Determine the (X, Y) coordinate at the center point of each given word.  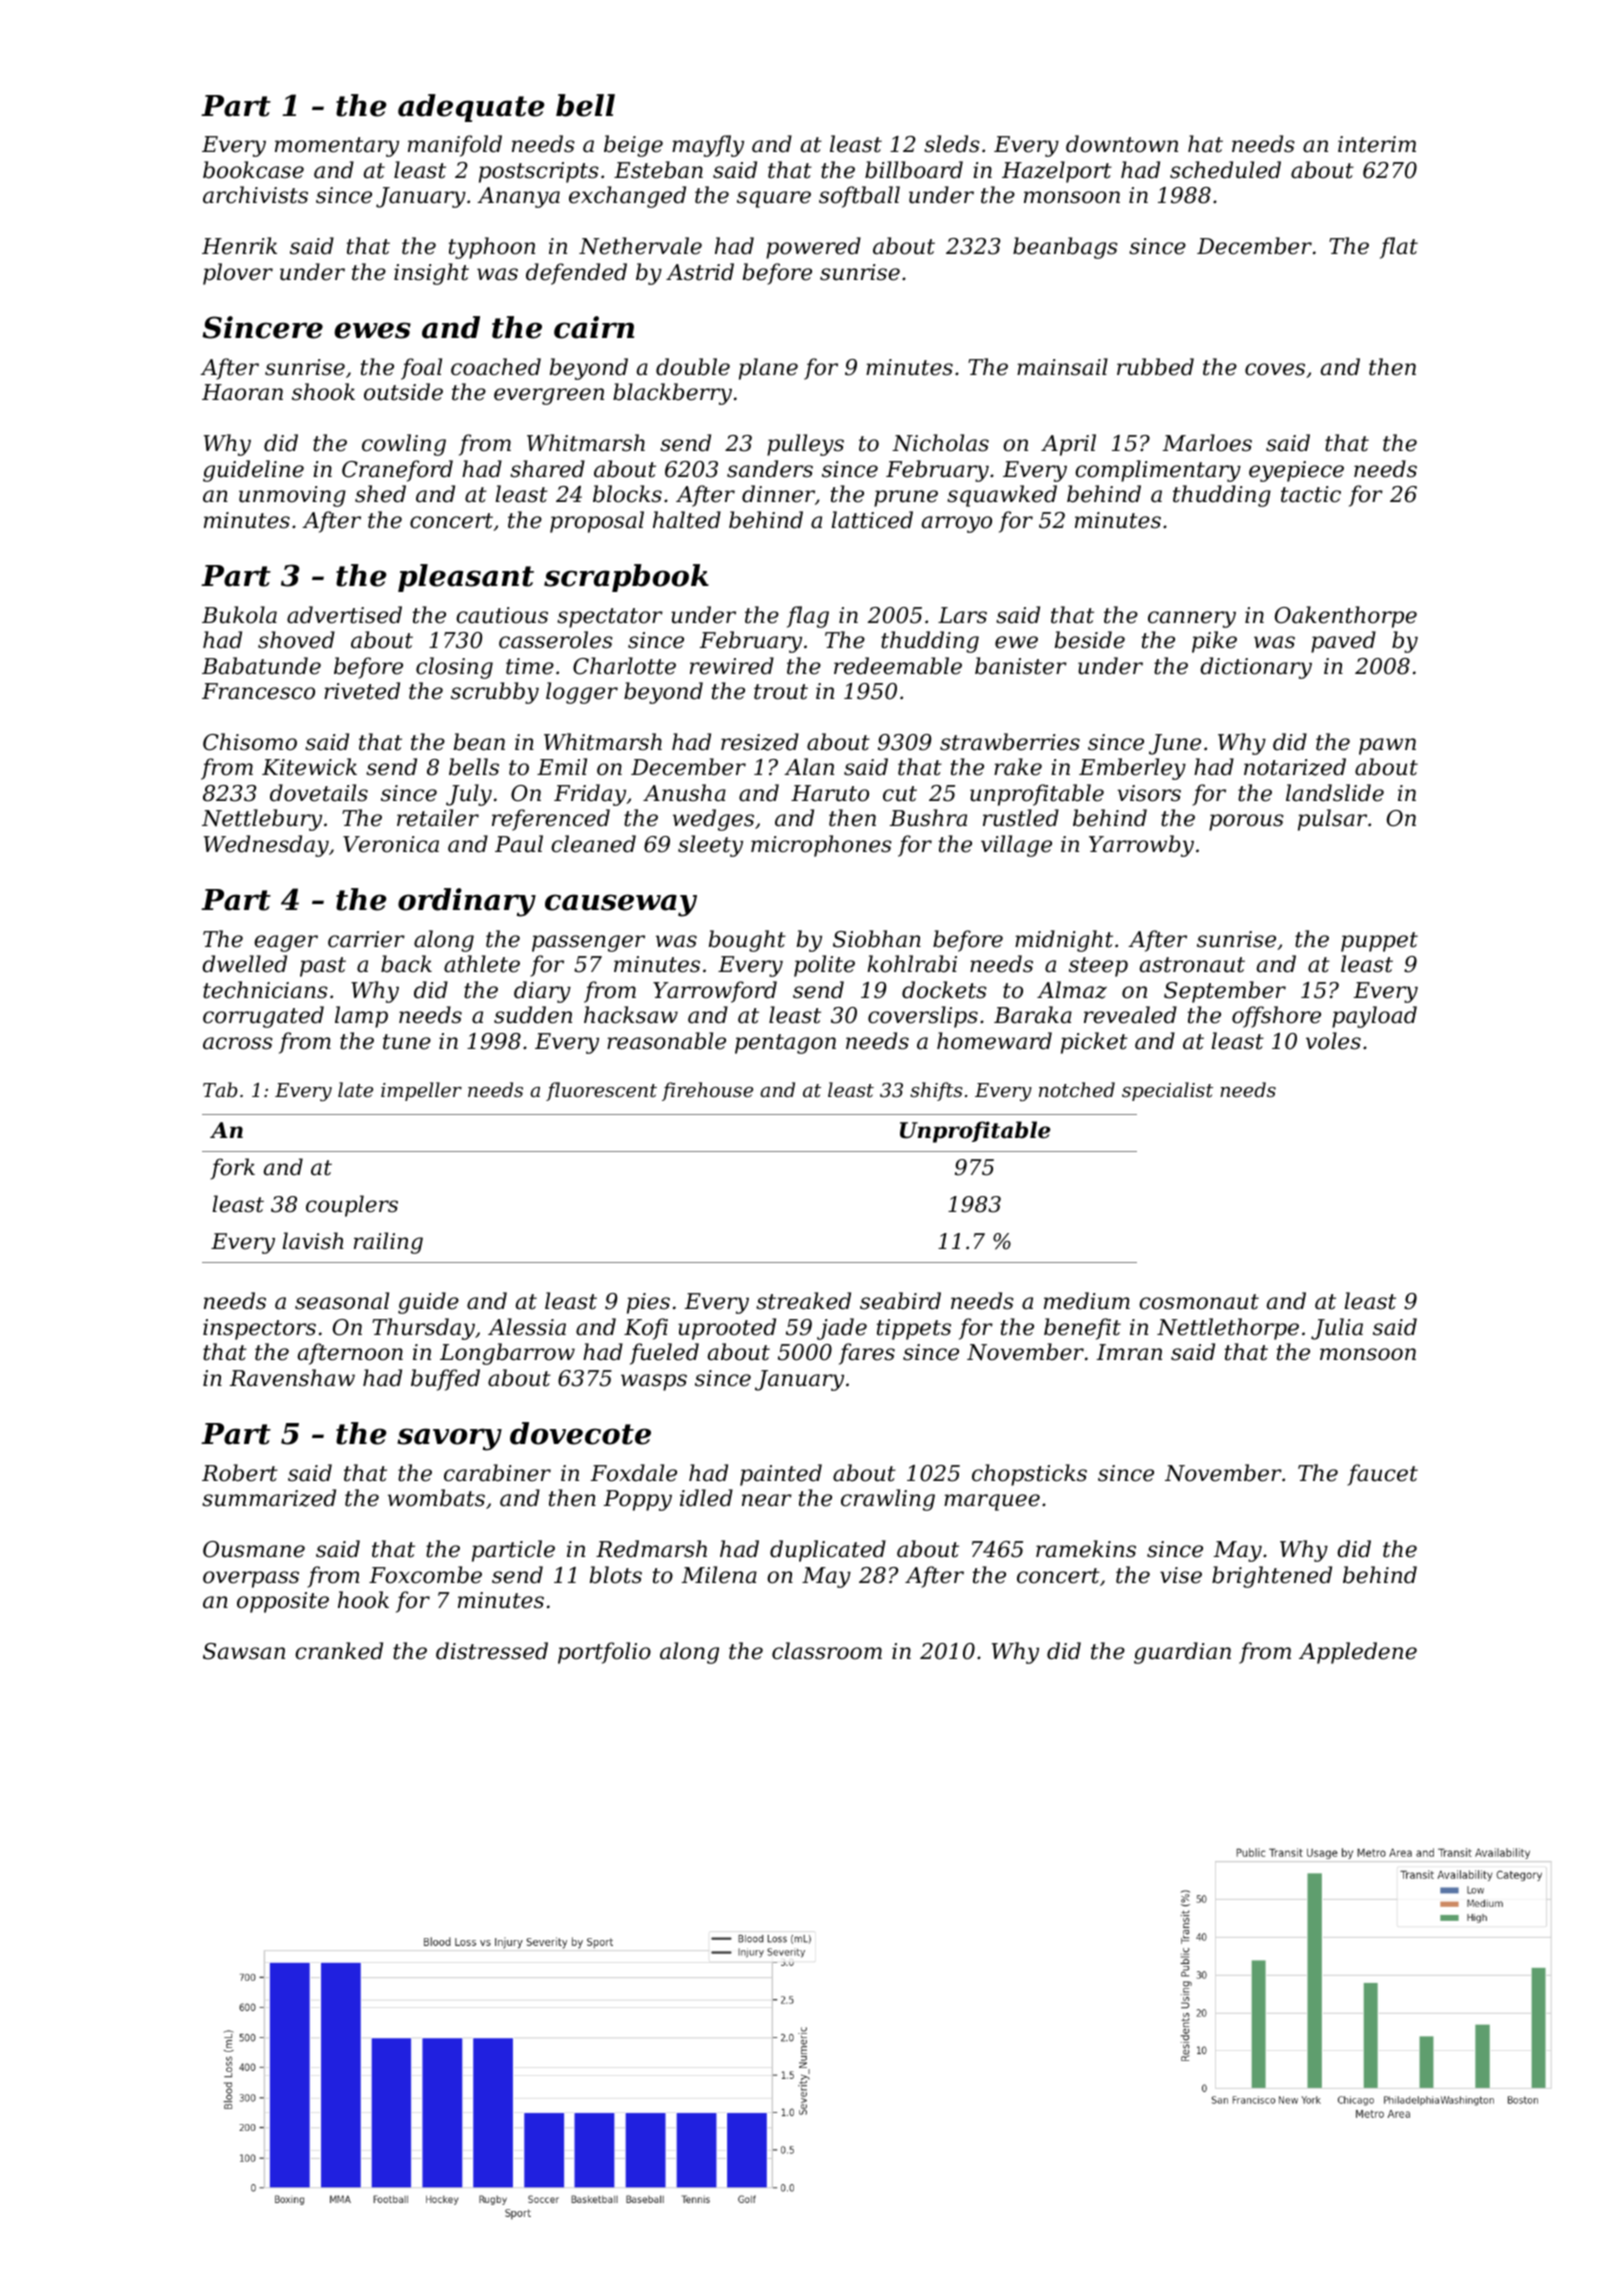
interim (1377, 144)
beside (1090, 640)
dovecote (580, 1433)
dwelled (244, 964)
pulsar (1332, 820)
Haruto (830, 793)
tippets (914, 1329)
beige (633, 146)
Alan (809, 767)
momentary (337, 147)
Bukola (239, 615)
